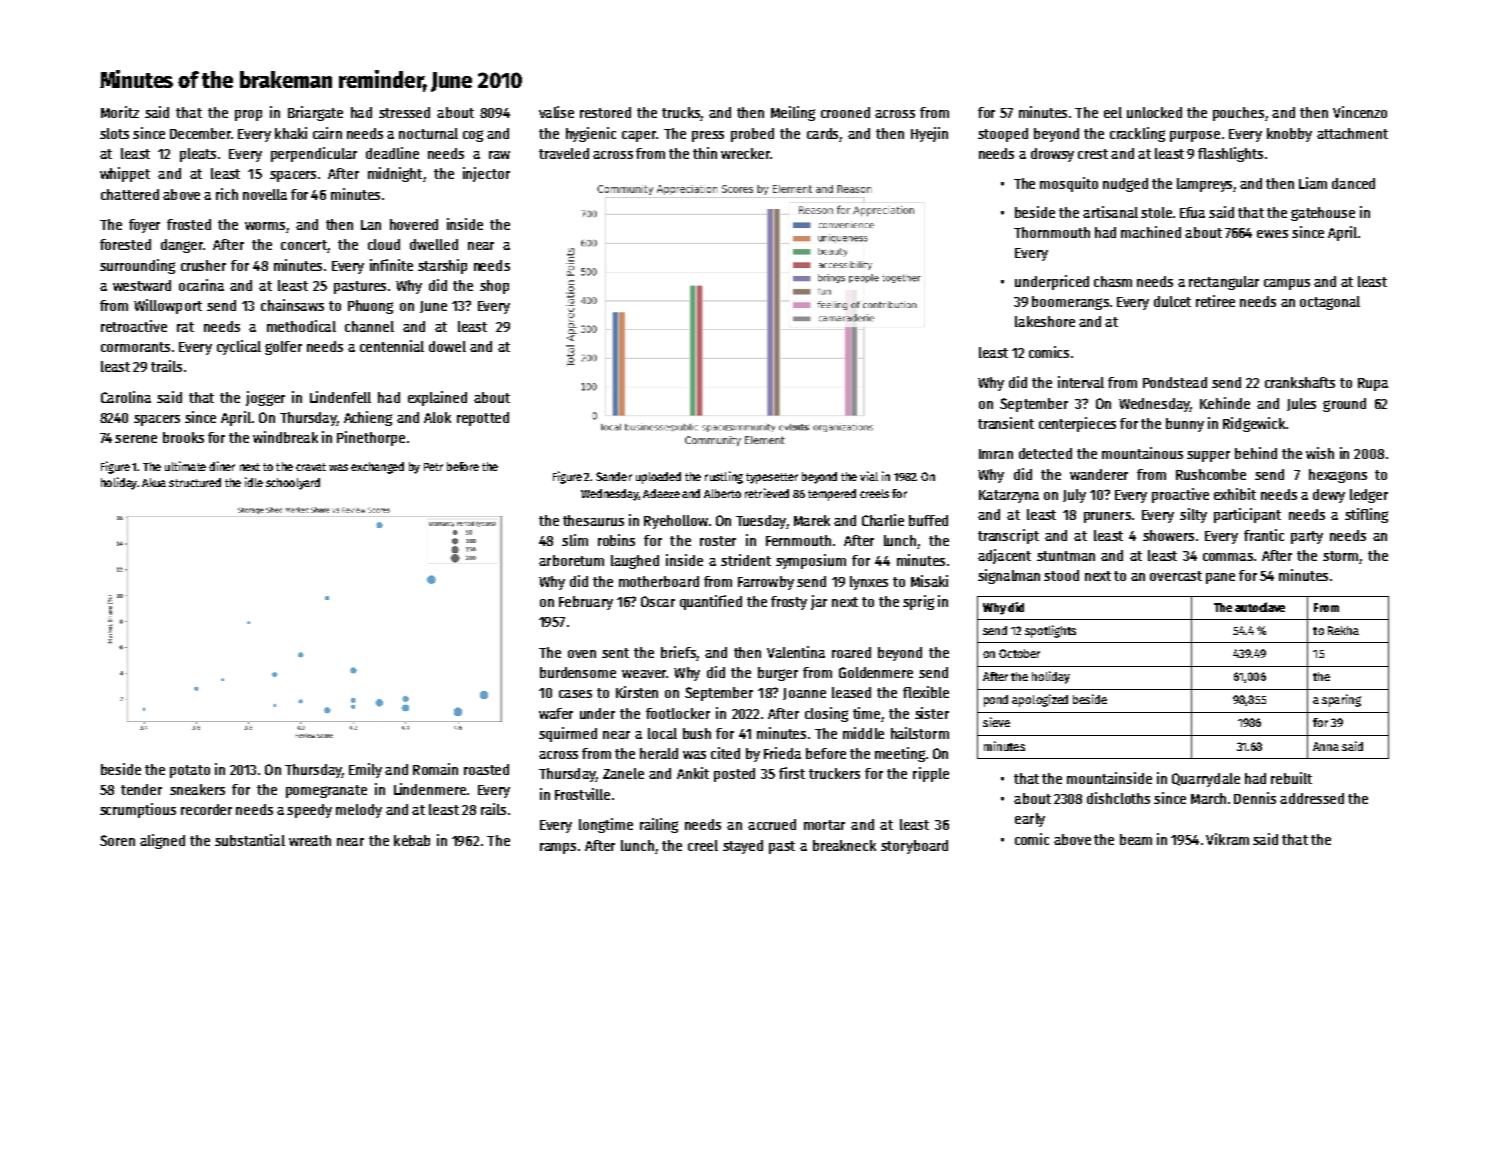 This screenshot has width=1488, height=1150. Describe the element at coordinates (1206, 780) in the screenshot. I see `Quarrydale` at that location.
